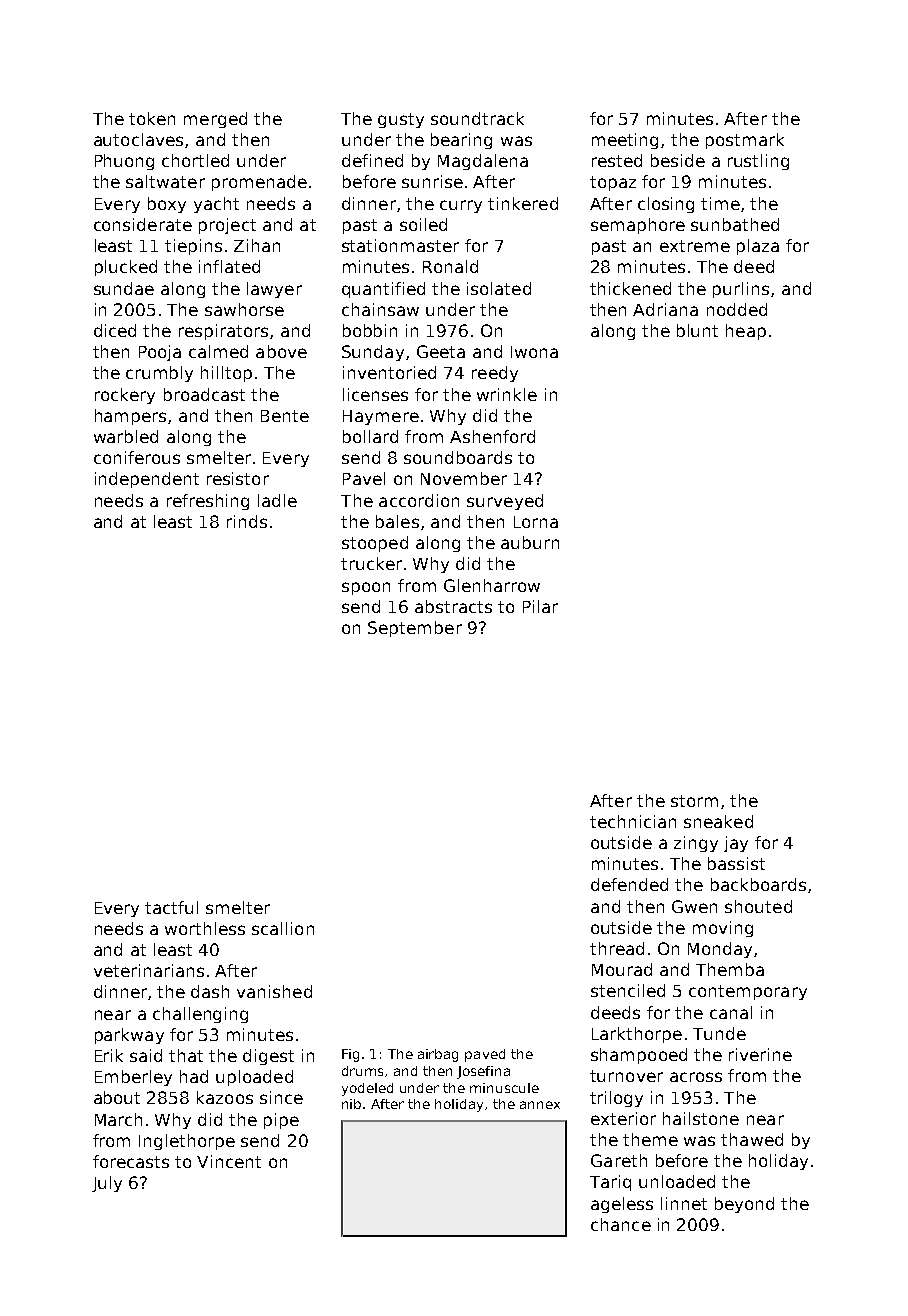 Image resolution: width=908 pixels, height=1316 pixels. What do you see at coordinates (137, 457) in the screenshot?
I see `coniferous` at bounding box center [137, 457].
